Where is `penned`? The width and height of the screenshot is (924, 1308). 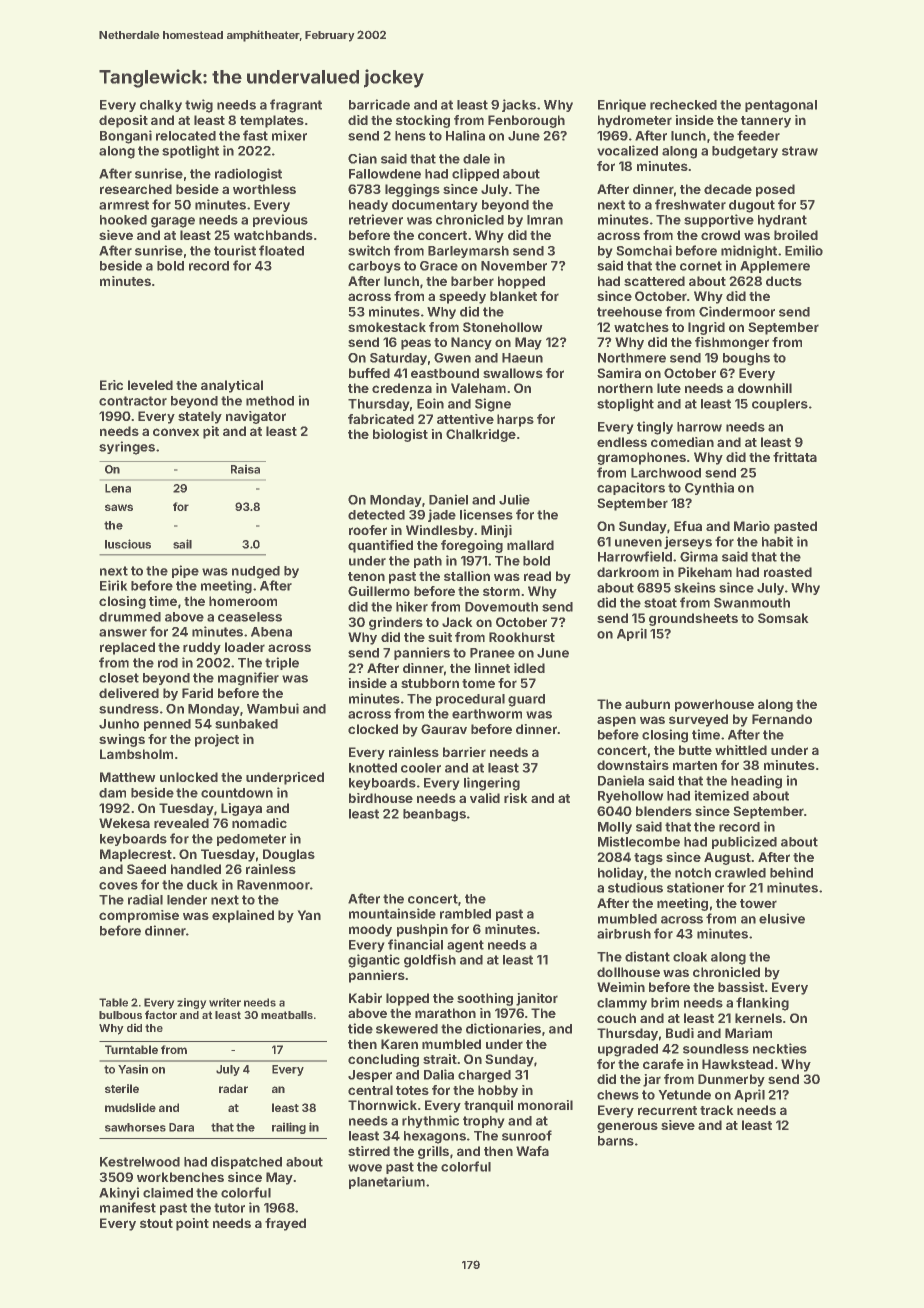 penned is located at coordinates (167, 725).
